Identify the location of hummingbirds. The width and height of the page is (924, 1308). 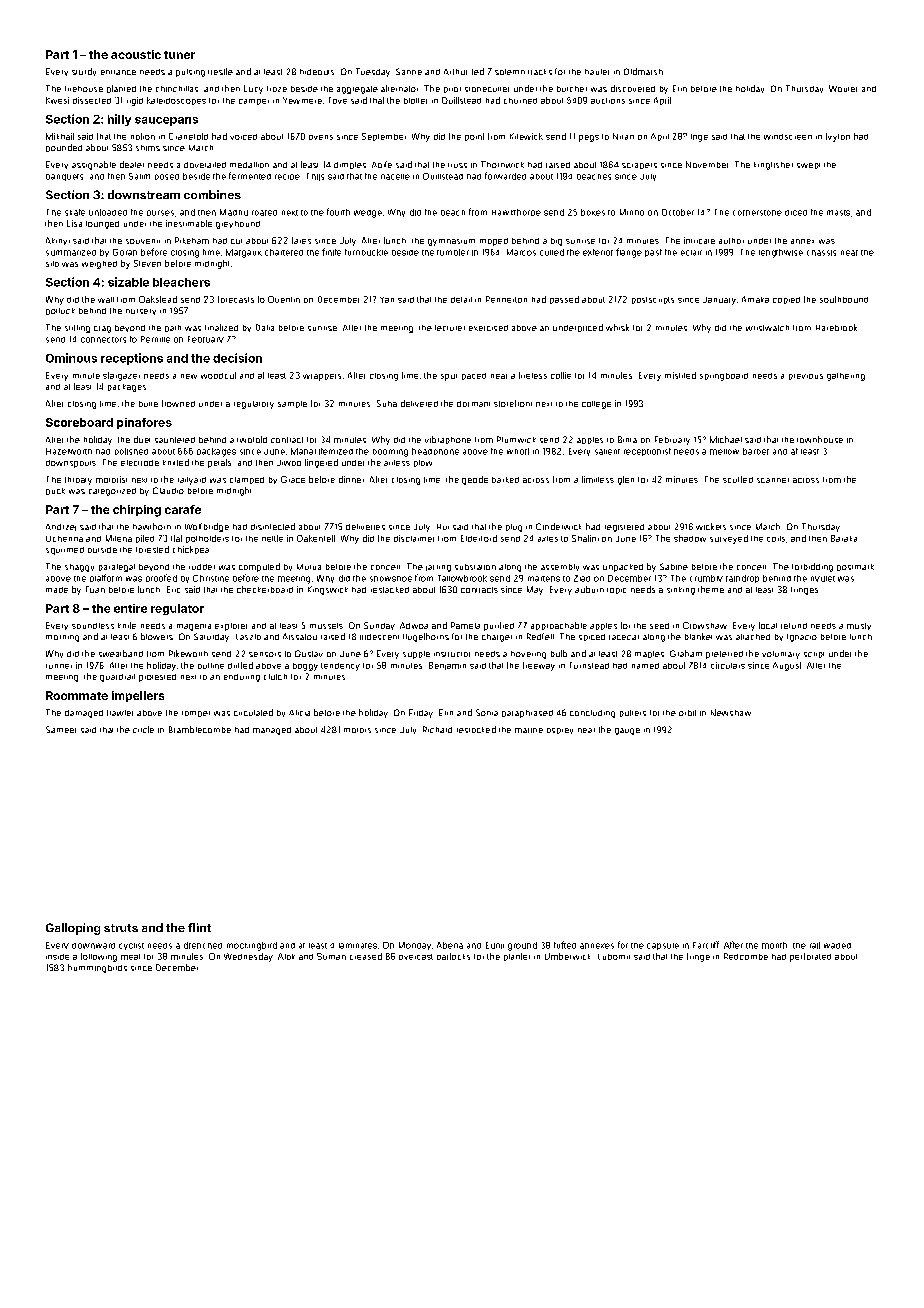
(97, 968).
